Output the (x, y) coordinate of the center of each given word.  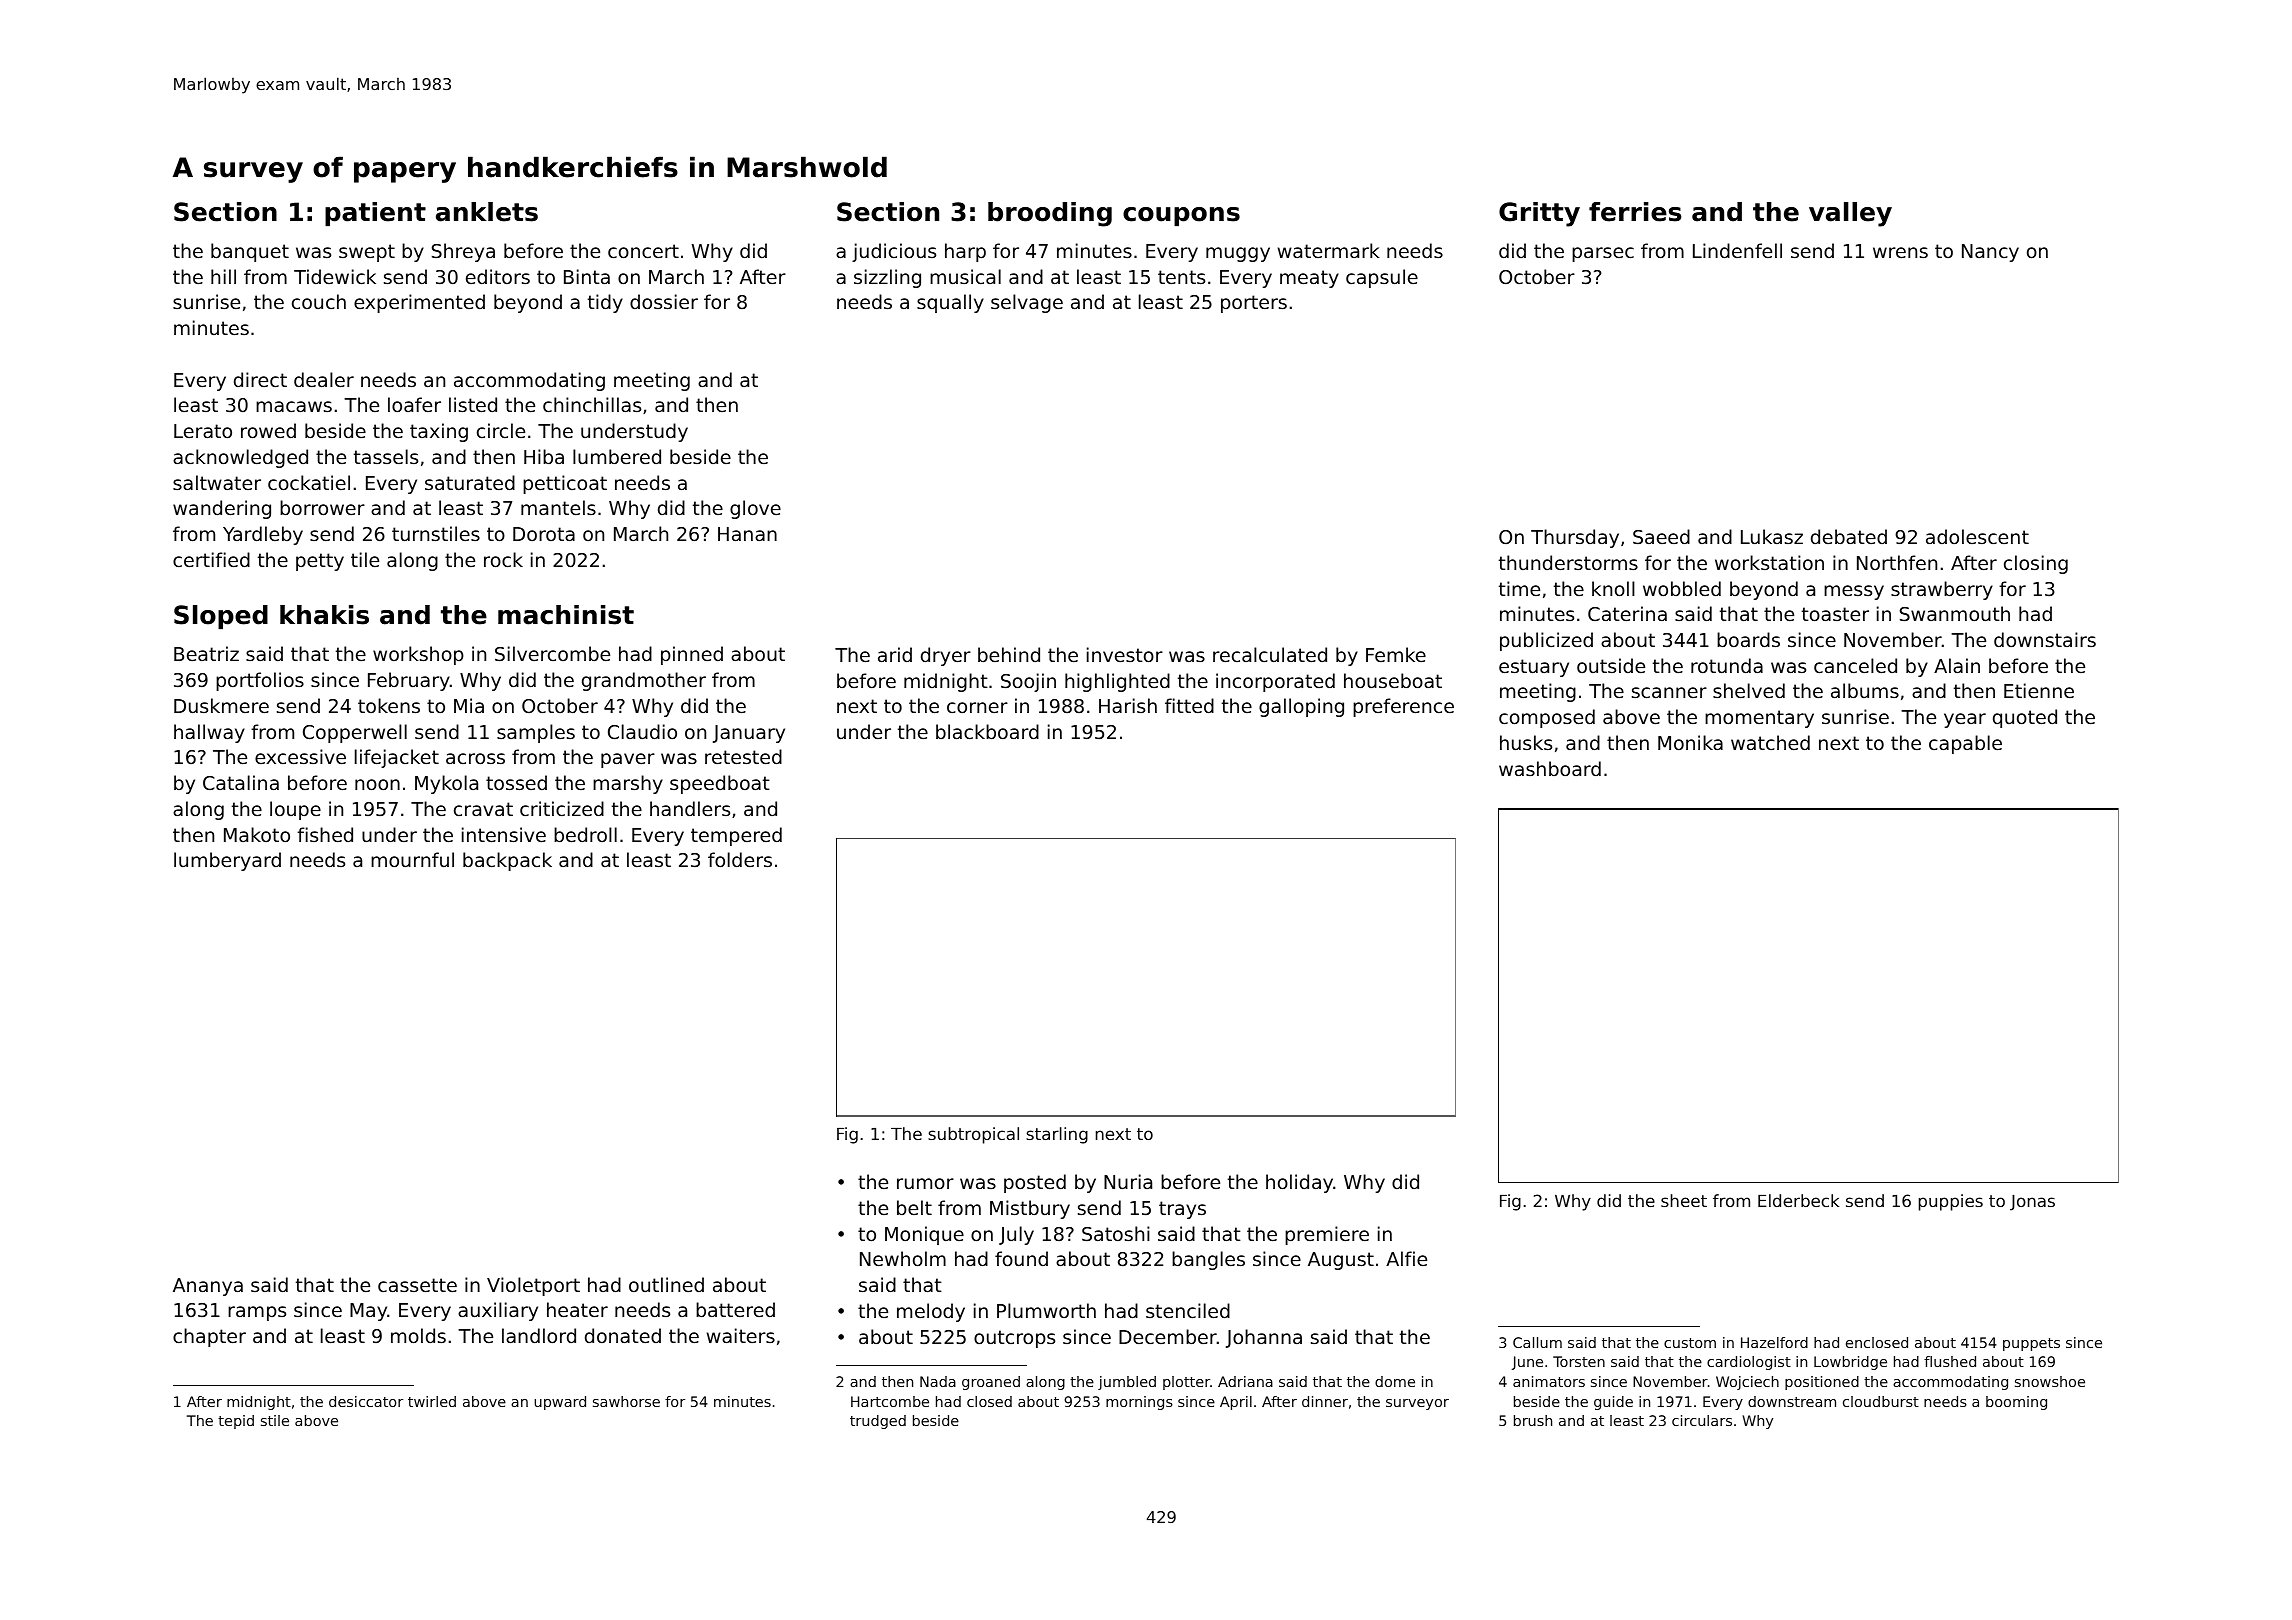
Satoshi (1116, 1233)
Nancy (1990, 253)
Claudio (642, 731)
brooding (1050, 214)
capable (1965, 744)
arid (895, 654)
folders (740, 859)
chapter (209, 1337)
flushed (1950, 1361)
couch (319, 301)
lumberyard (227, 861)
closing (2036, 564)
